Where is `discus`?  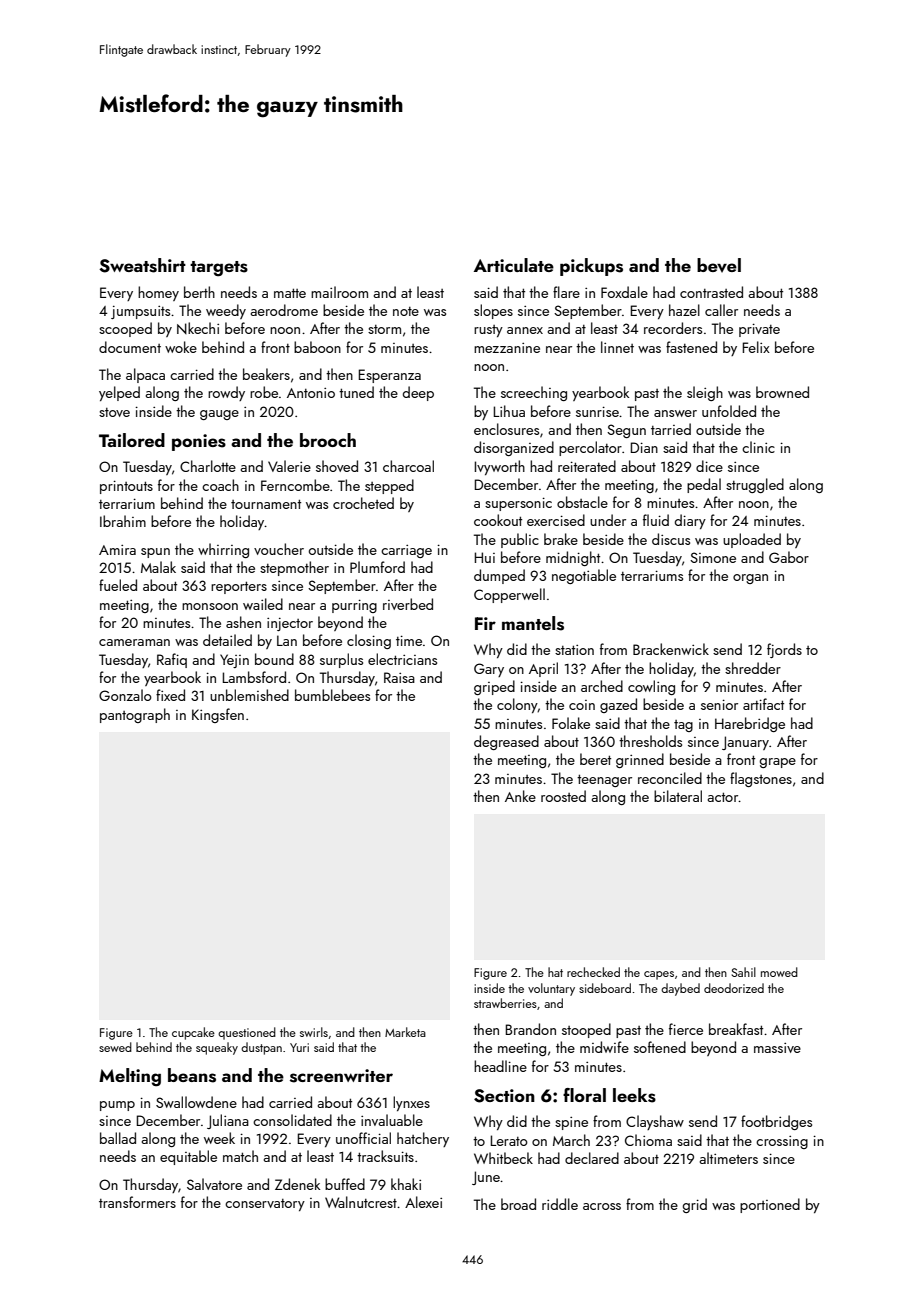
discus is located at coordinates (671, 539).
